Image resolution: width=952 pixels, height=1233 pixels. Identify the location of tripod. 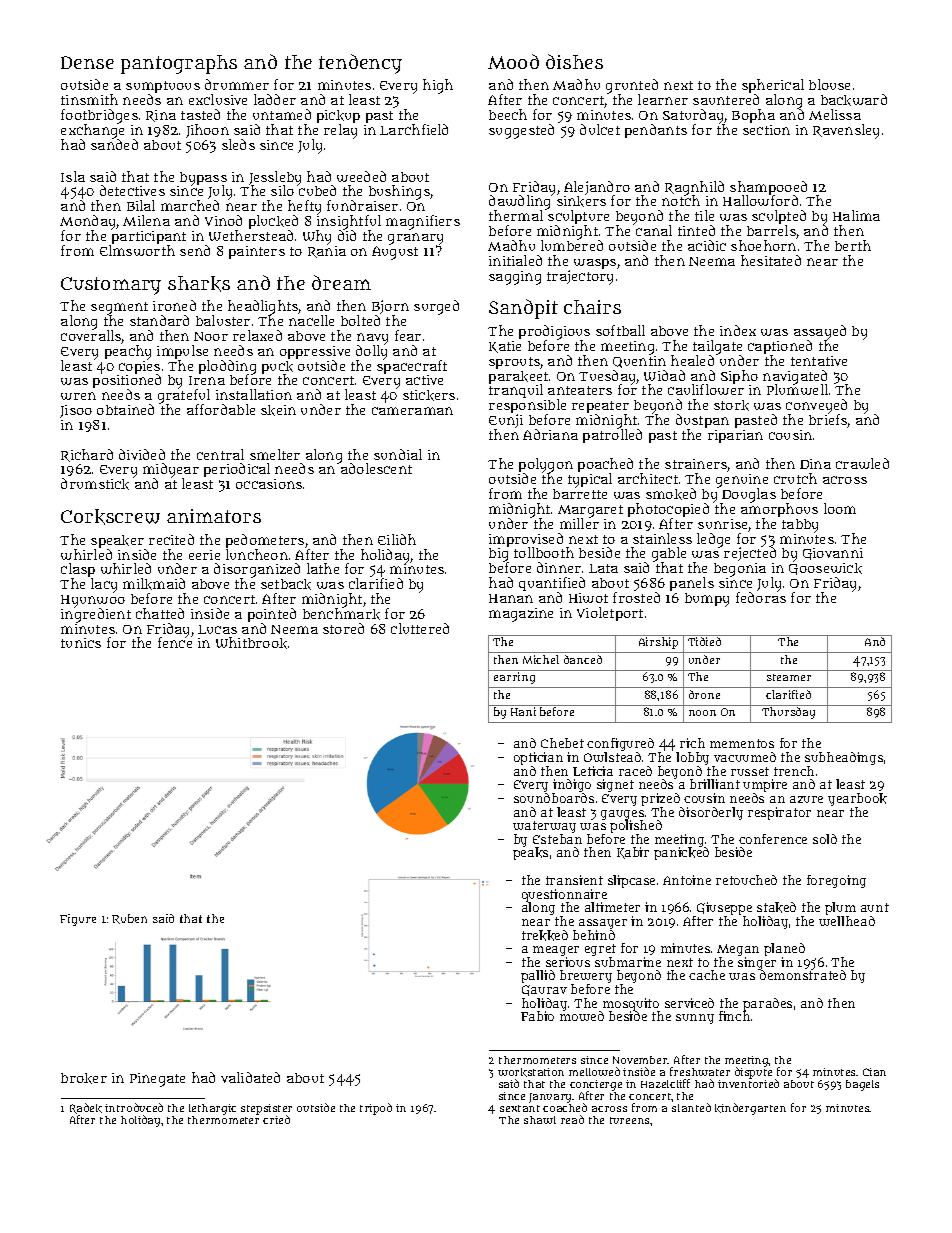
(376, 1109).
